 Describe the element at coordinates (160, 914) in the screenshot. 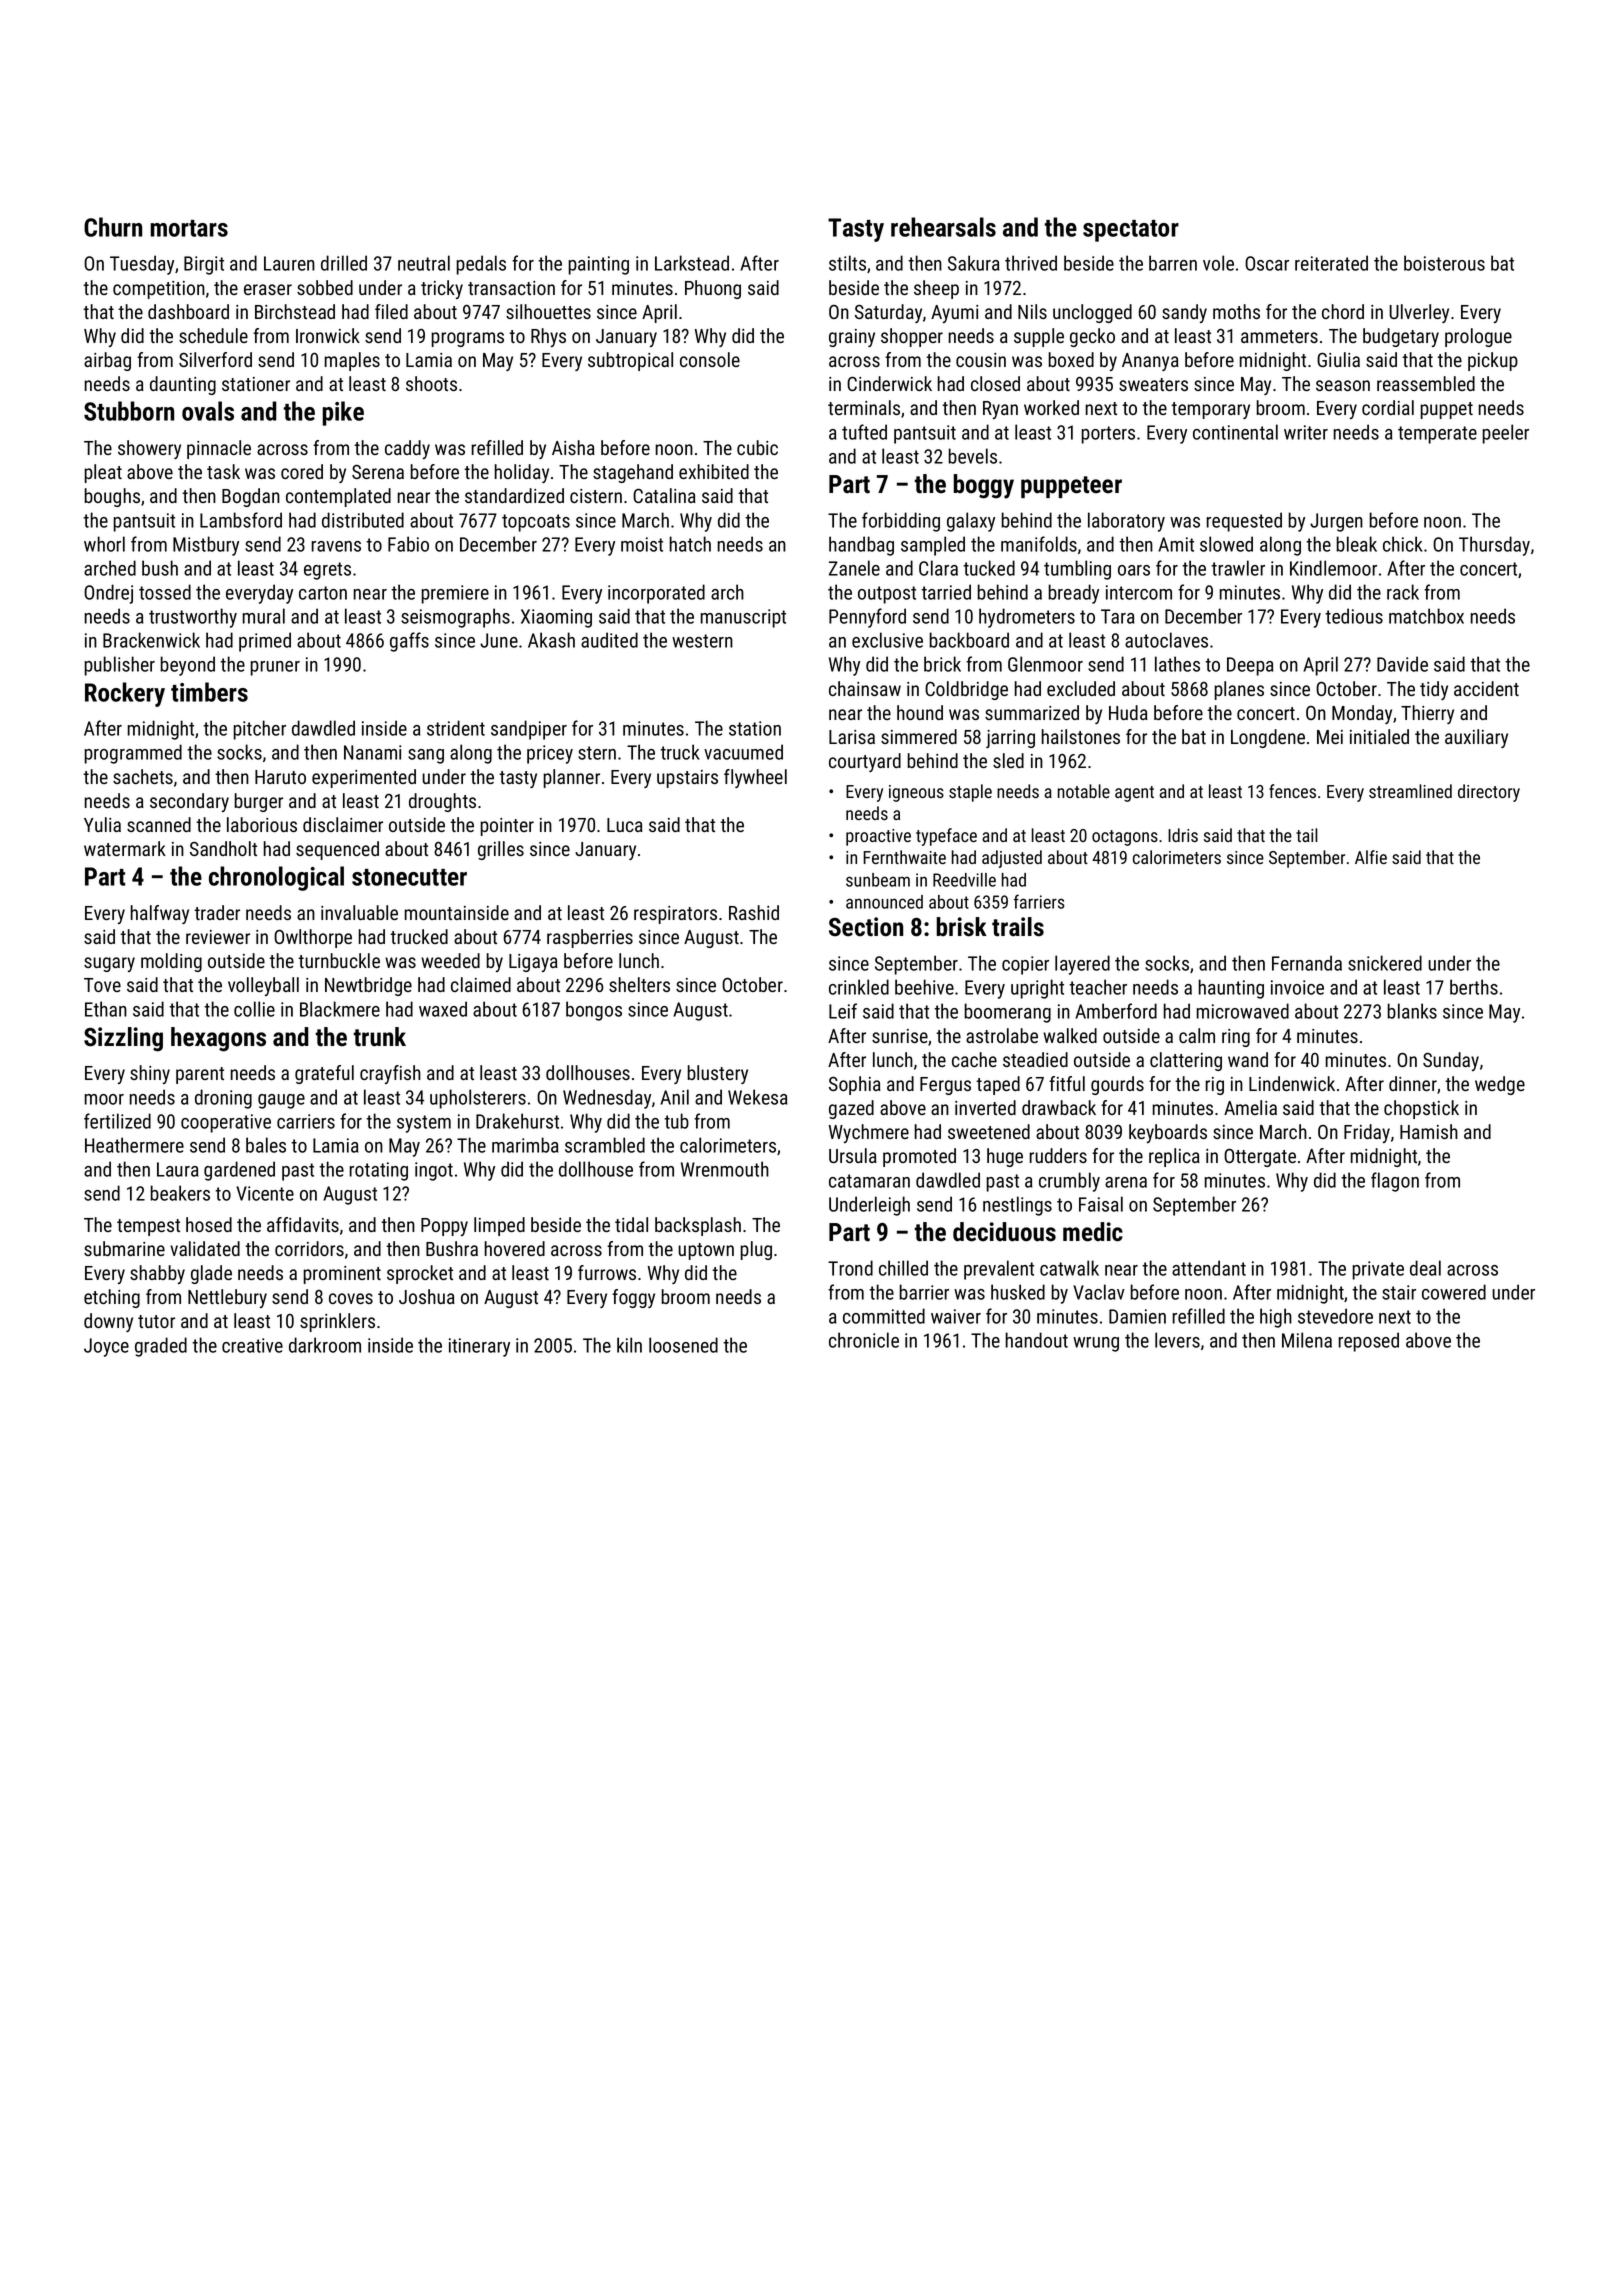

I see `halfway` at that location.
